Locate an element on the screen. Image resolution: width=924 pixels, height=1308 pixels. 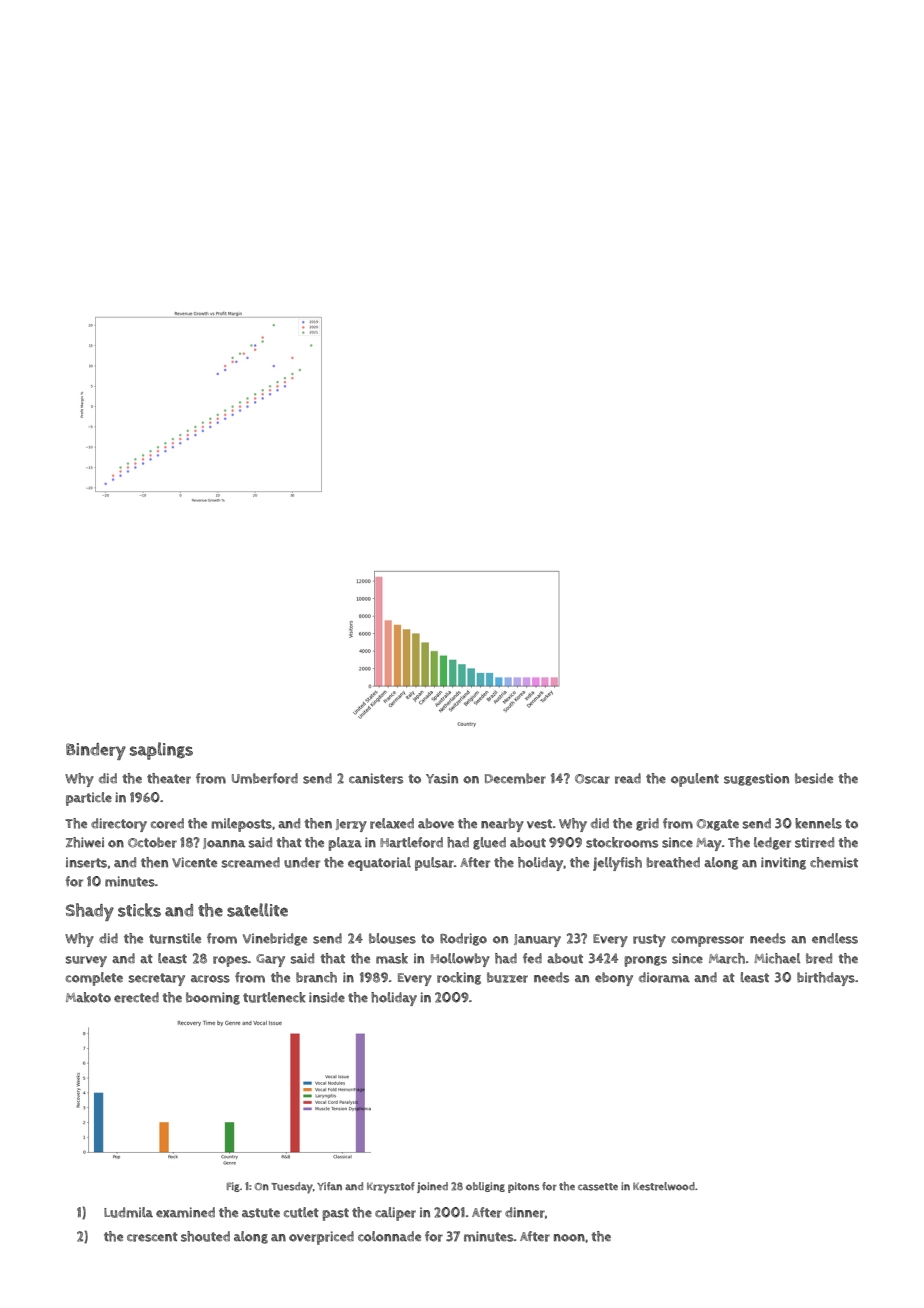
astute is located at coordinates (261, 1213).
